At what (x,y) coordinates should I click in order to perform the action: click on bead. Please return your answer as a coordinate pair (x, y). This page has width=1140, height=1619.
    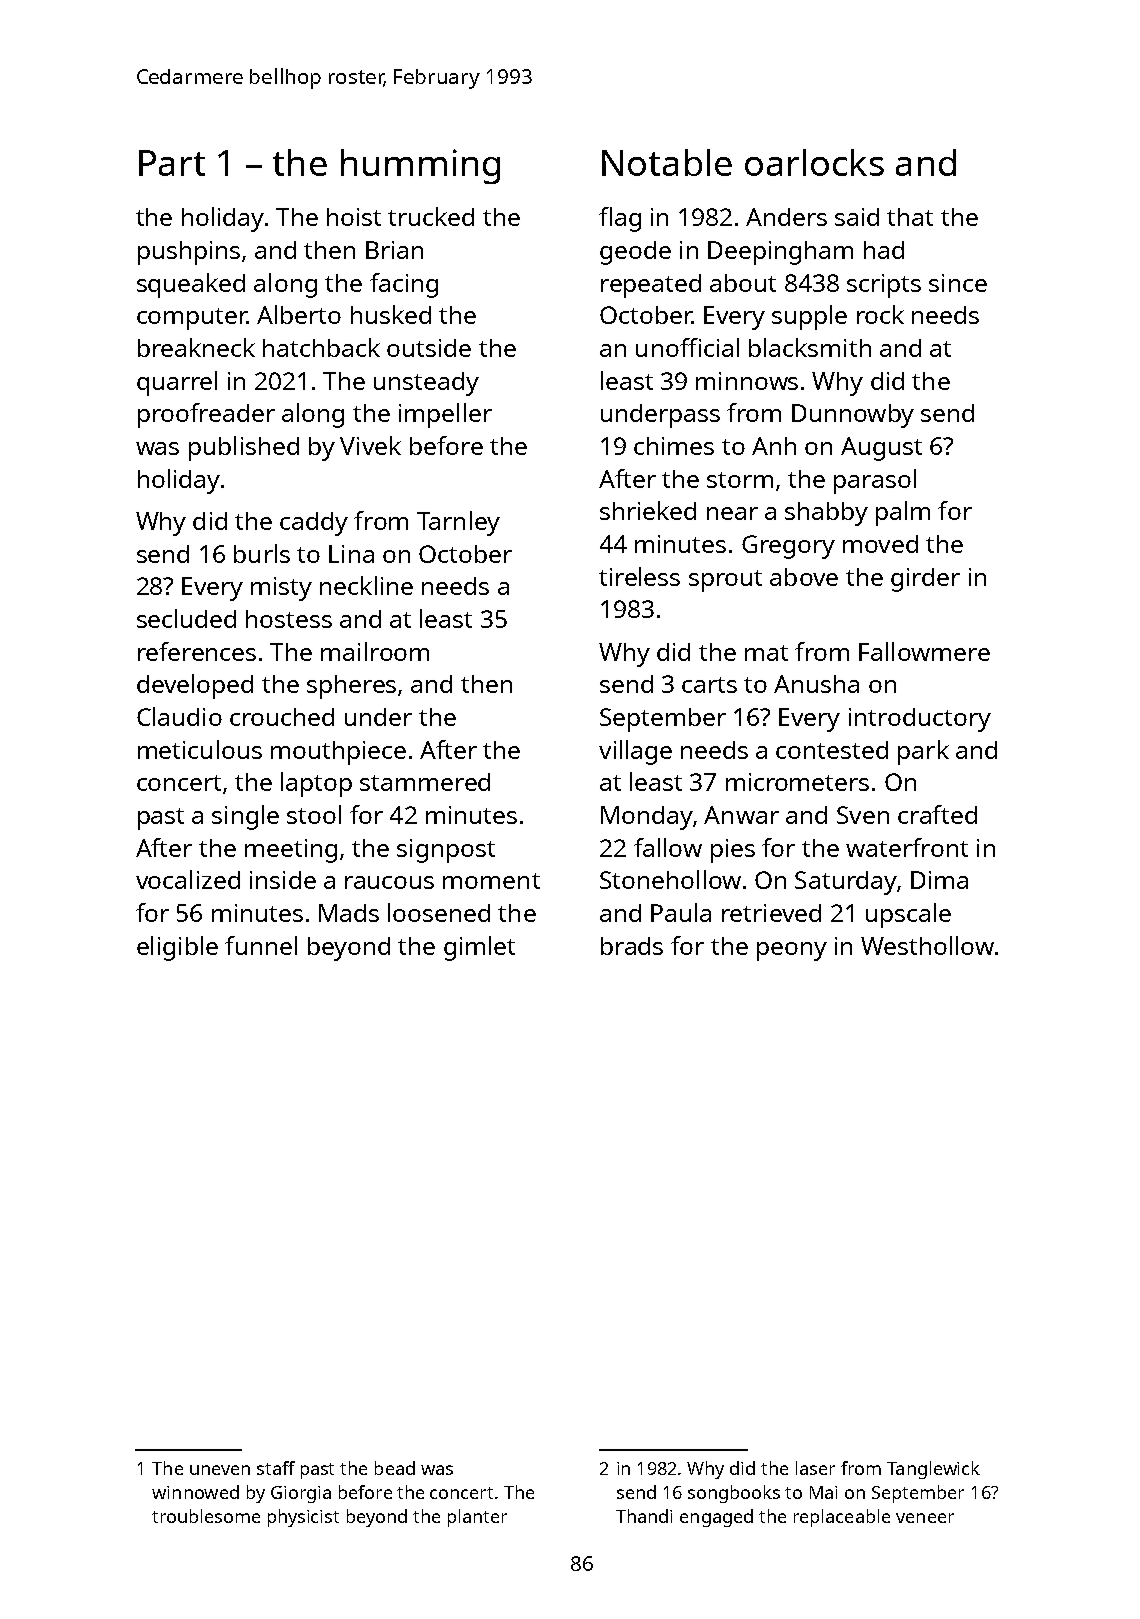
    Looking at the image, I should click on (395, 1468).
